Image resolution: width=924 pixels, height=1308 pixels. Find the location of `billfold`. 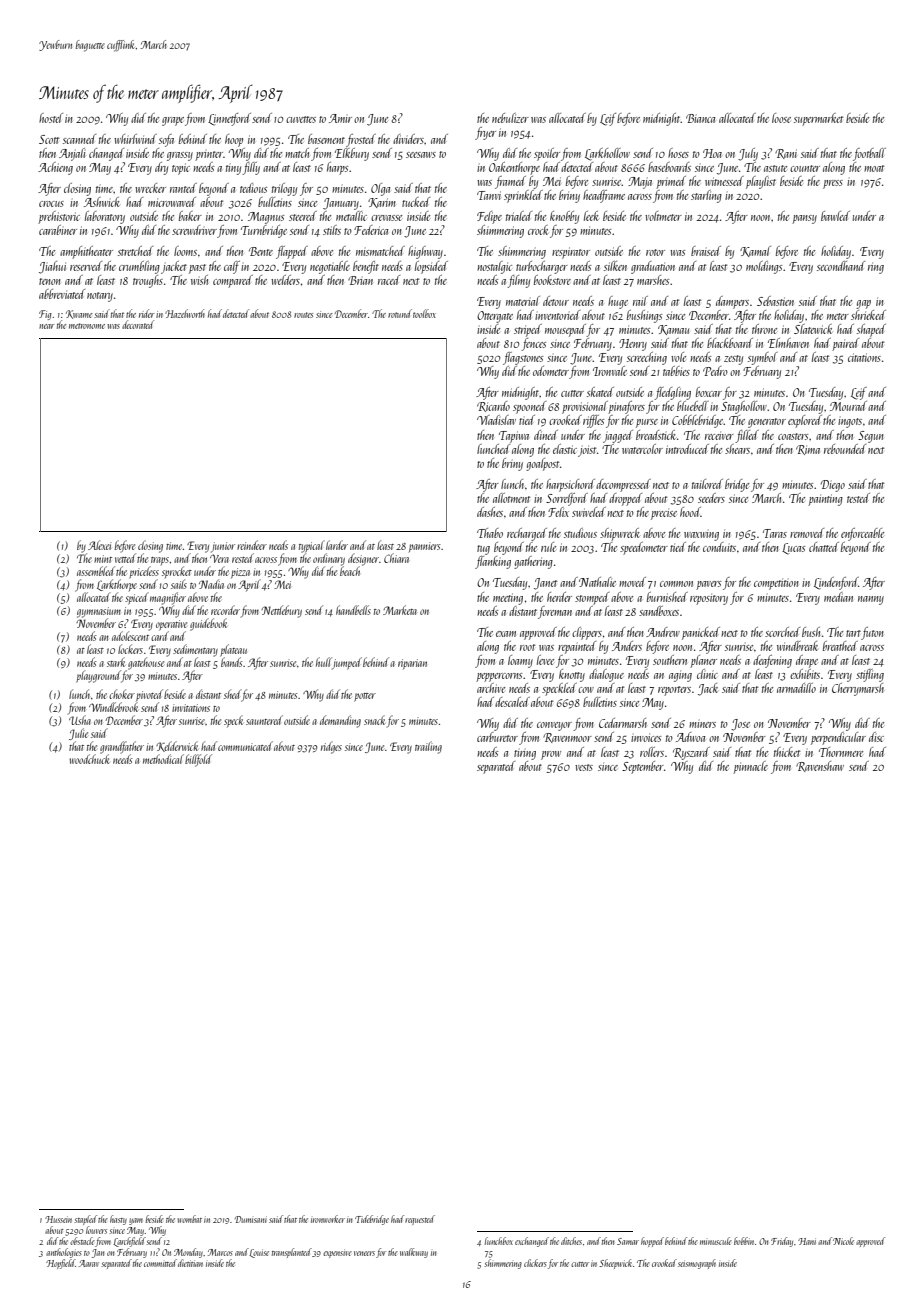

billfold is located at coordinates (198, 760).
